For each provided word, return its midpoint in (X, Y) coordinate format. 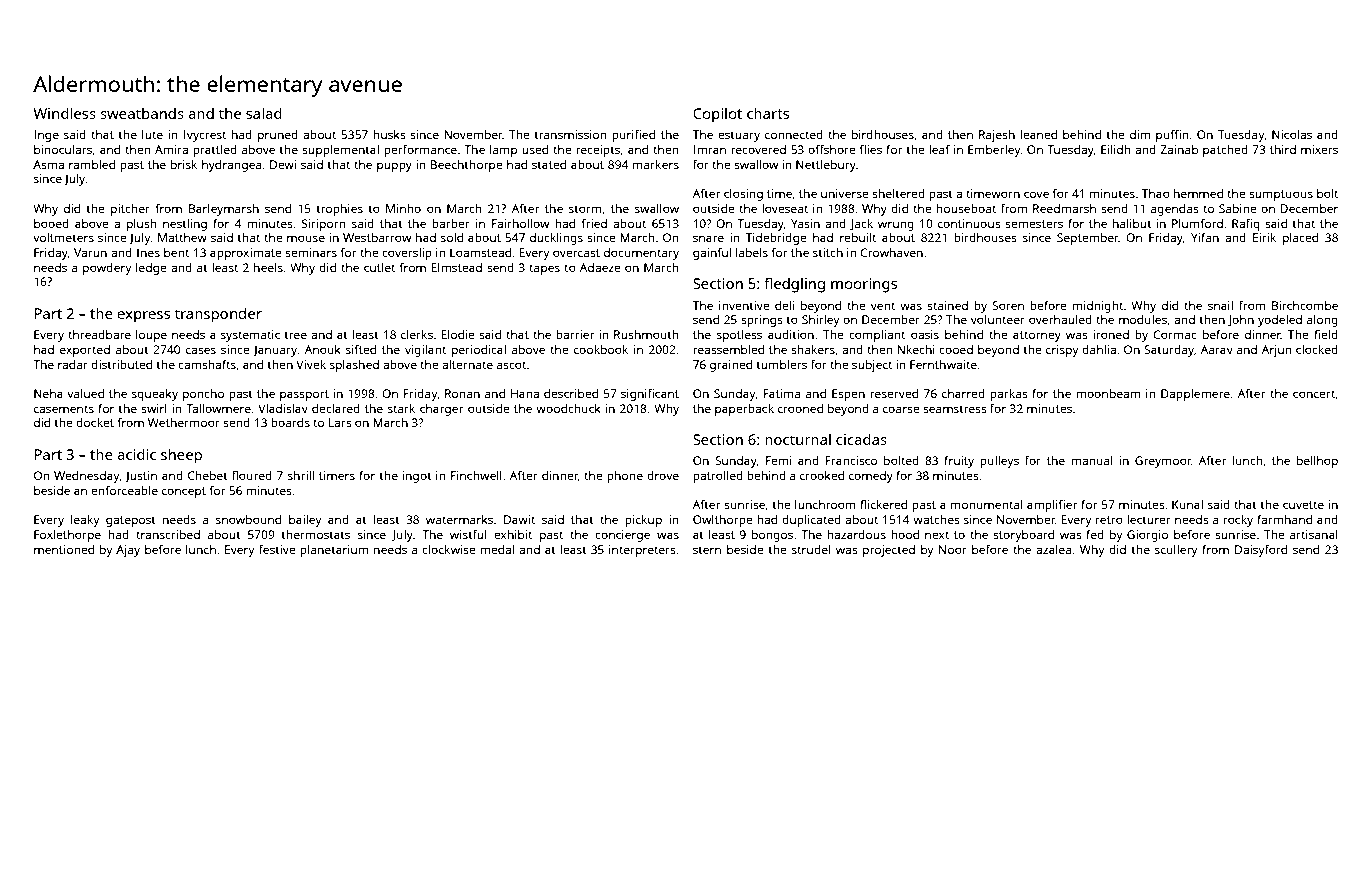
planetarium (334, 551)
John (1241, 320)
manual (1092, 460)
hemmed (1198, 193)
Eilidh (1115, 149)
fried (594, 223)
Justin (141, 476)
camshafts (207, 364)
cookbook (601, 349)
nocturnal (798, 439)
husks (389, 134)
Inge (46, 136)
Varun (90, 252)
